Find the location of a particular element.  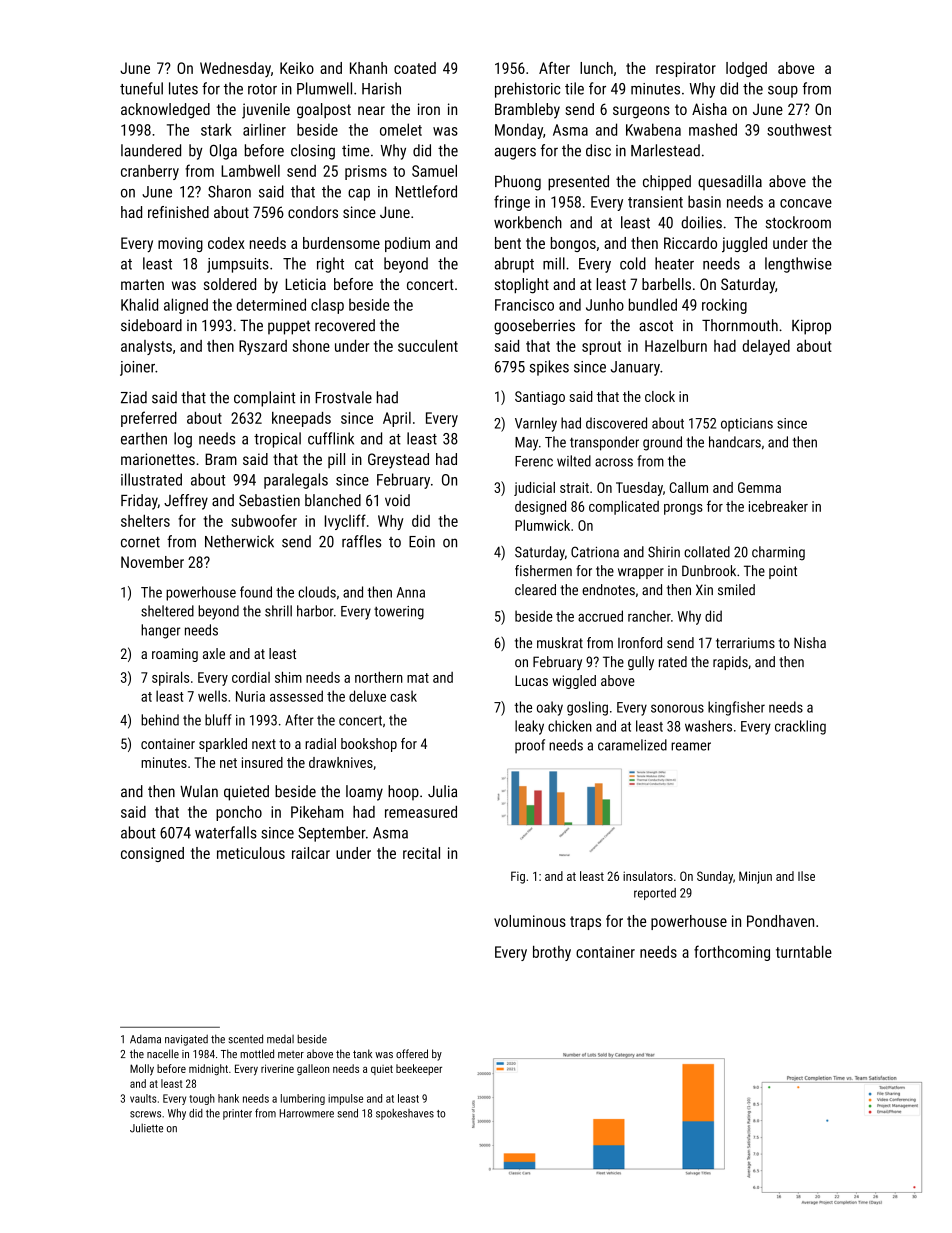

medal is located at coordinates (280, 1039).
